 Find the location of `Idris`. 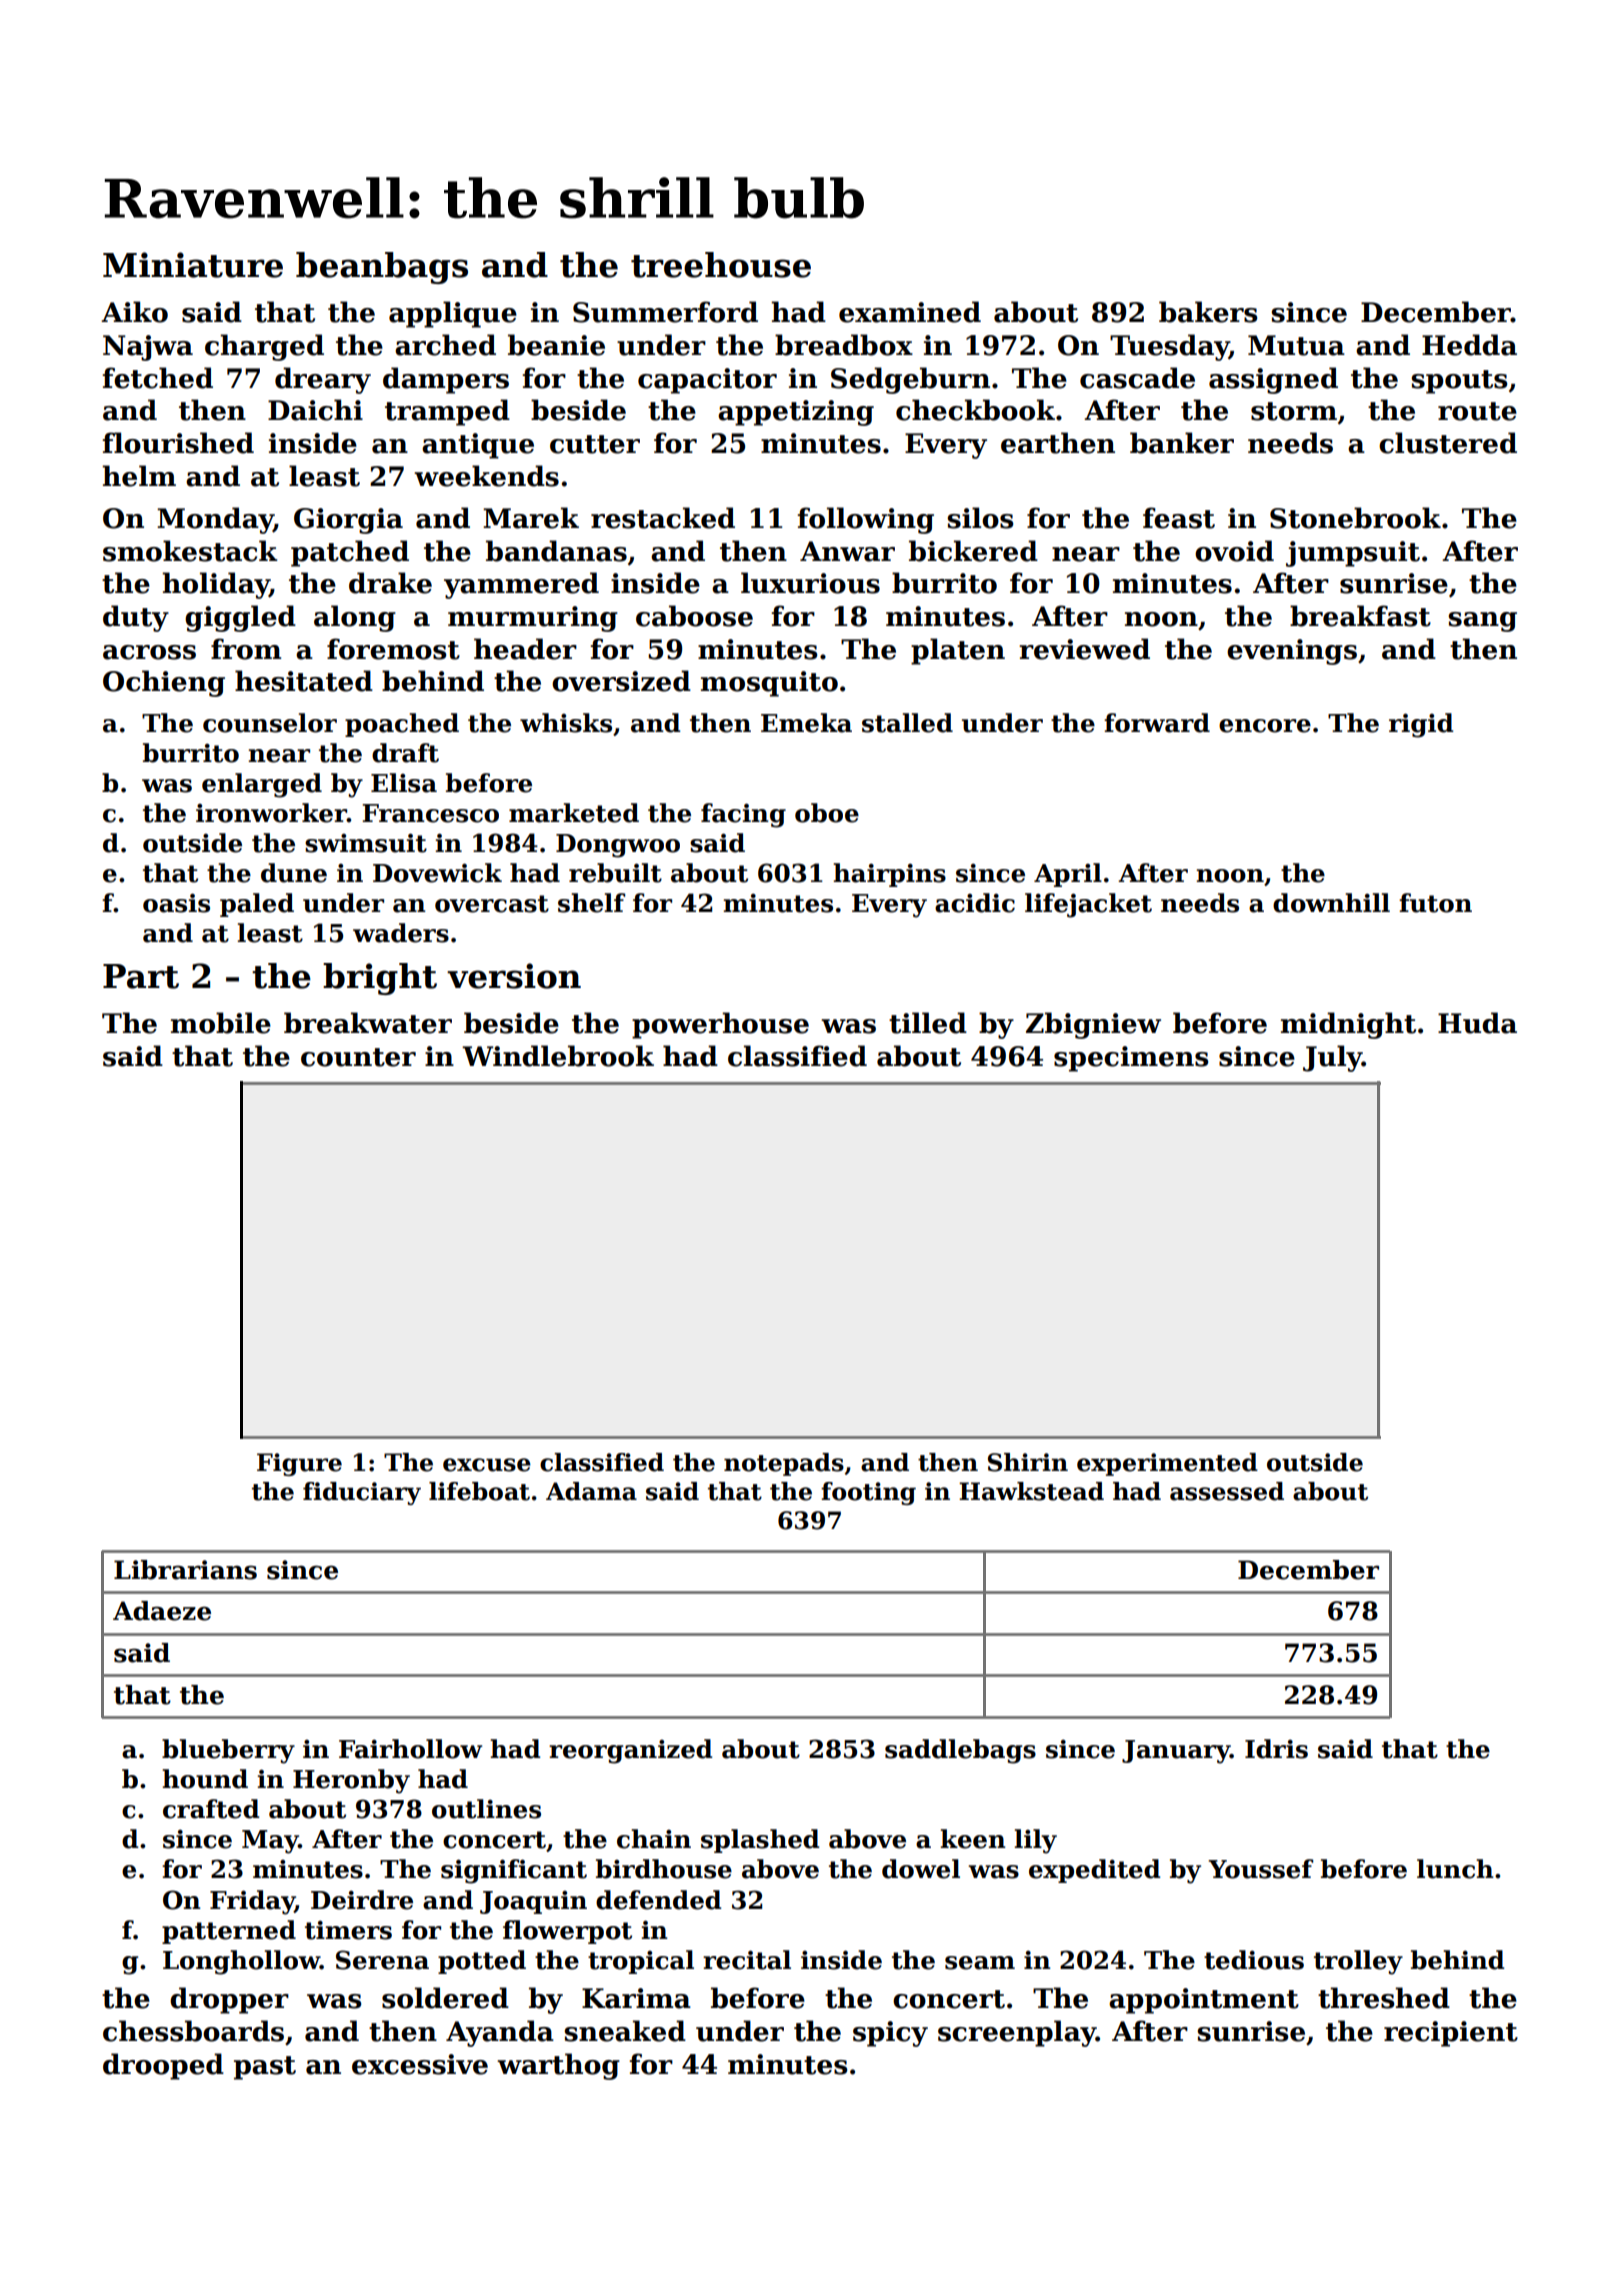

Idris is located at coordinates (1276, 1749).
